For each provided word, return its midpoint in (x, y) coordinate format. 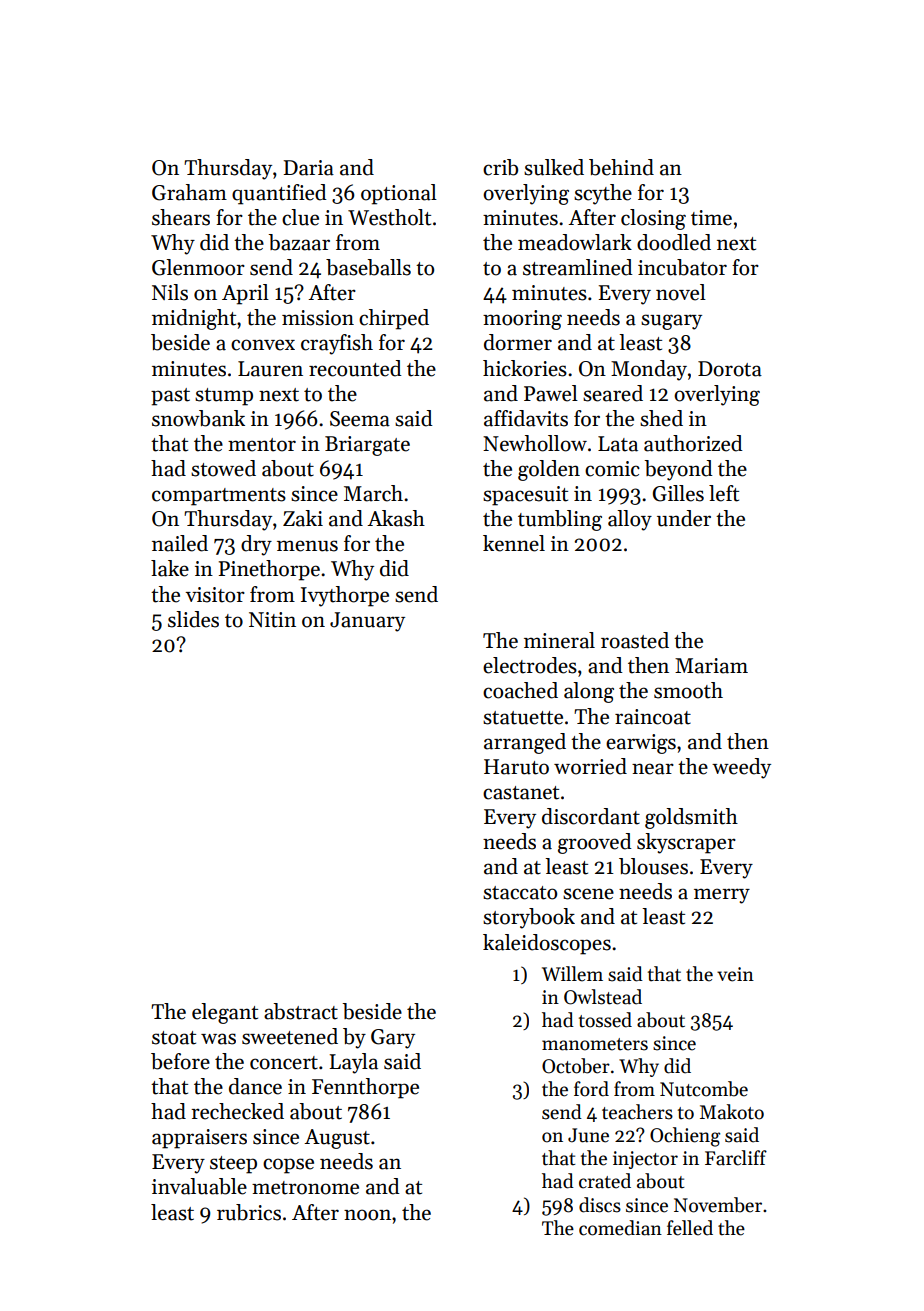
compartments (219, 497)
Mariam (711, 666)
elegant (225, 1013)
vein (735, 974)
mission (318, 318)
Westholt (389, 217)
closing (653, 219)
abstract (301, 1011)
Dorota (730, 369)
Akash (396, 518)
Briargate (367, 446)
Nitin (272, 620)
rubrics (249, 1212)
